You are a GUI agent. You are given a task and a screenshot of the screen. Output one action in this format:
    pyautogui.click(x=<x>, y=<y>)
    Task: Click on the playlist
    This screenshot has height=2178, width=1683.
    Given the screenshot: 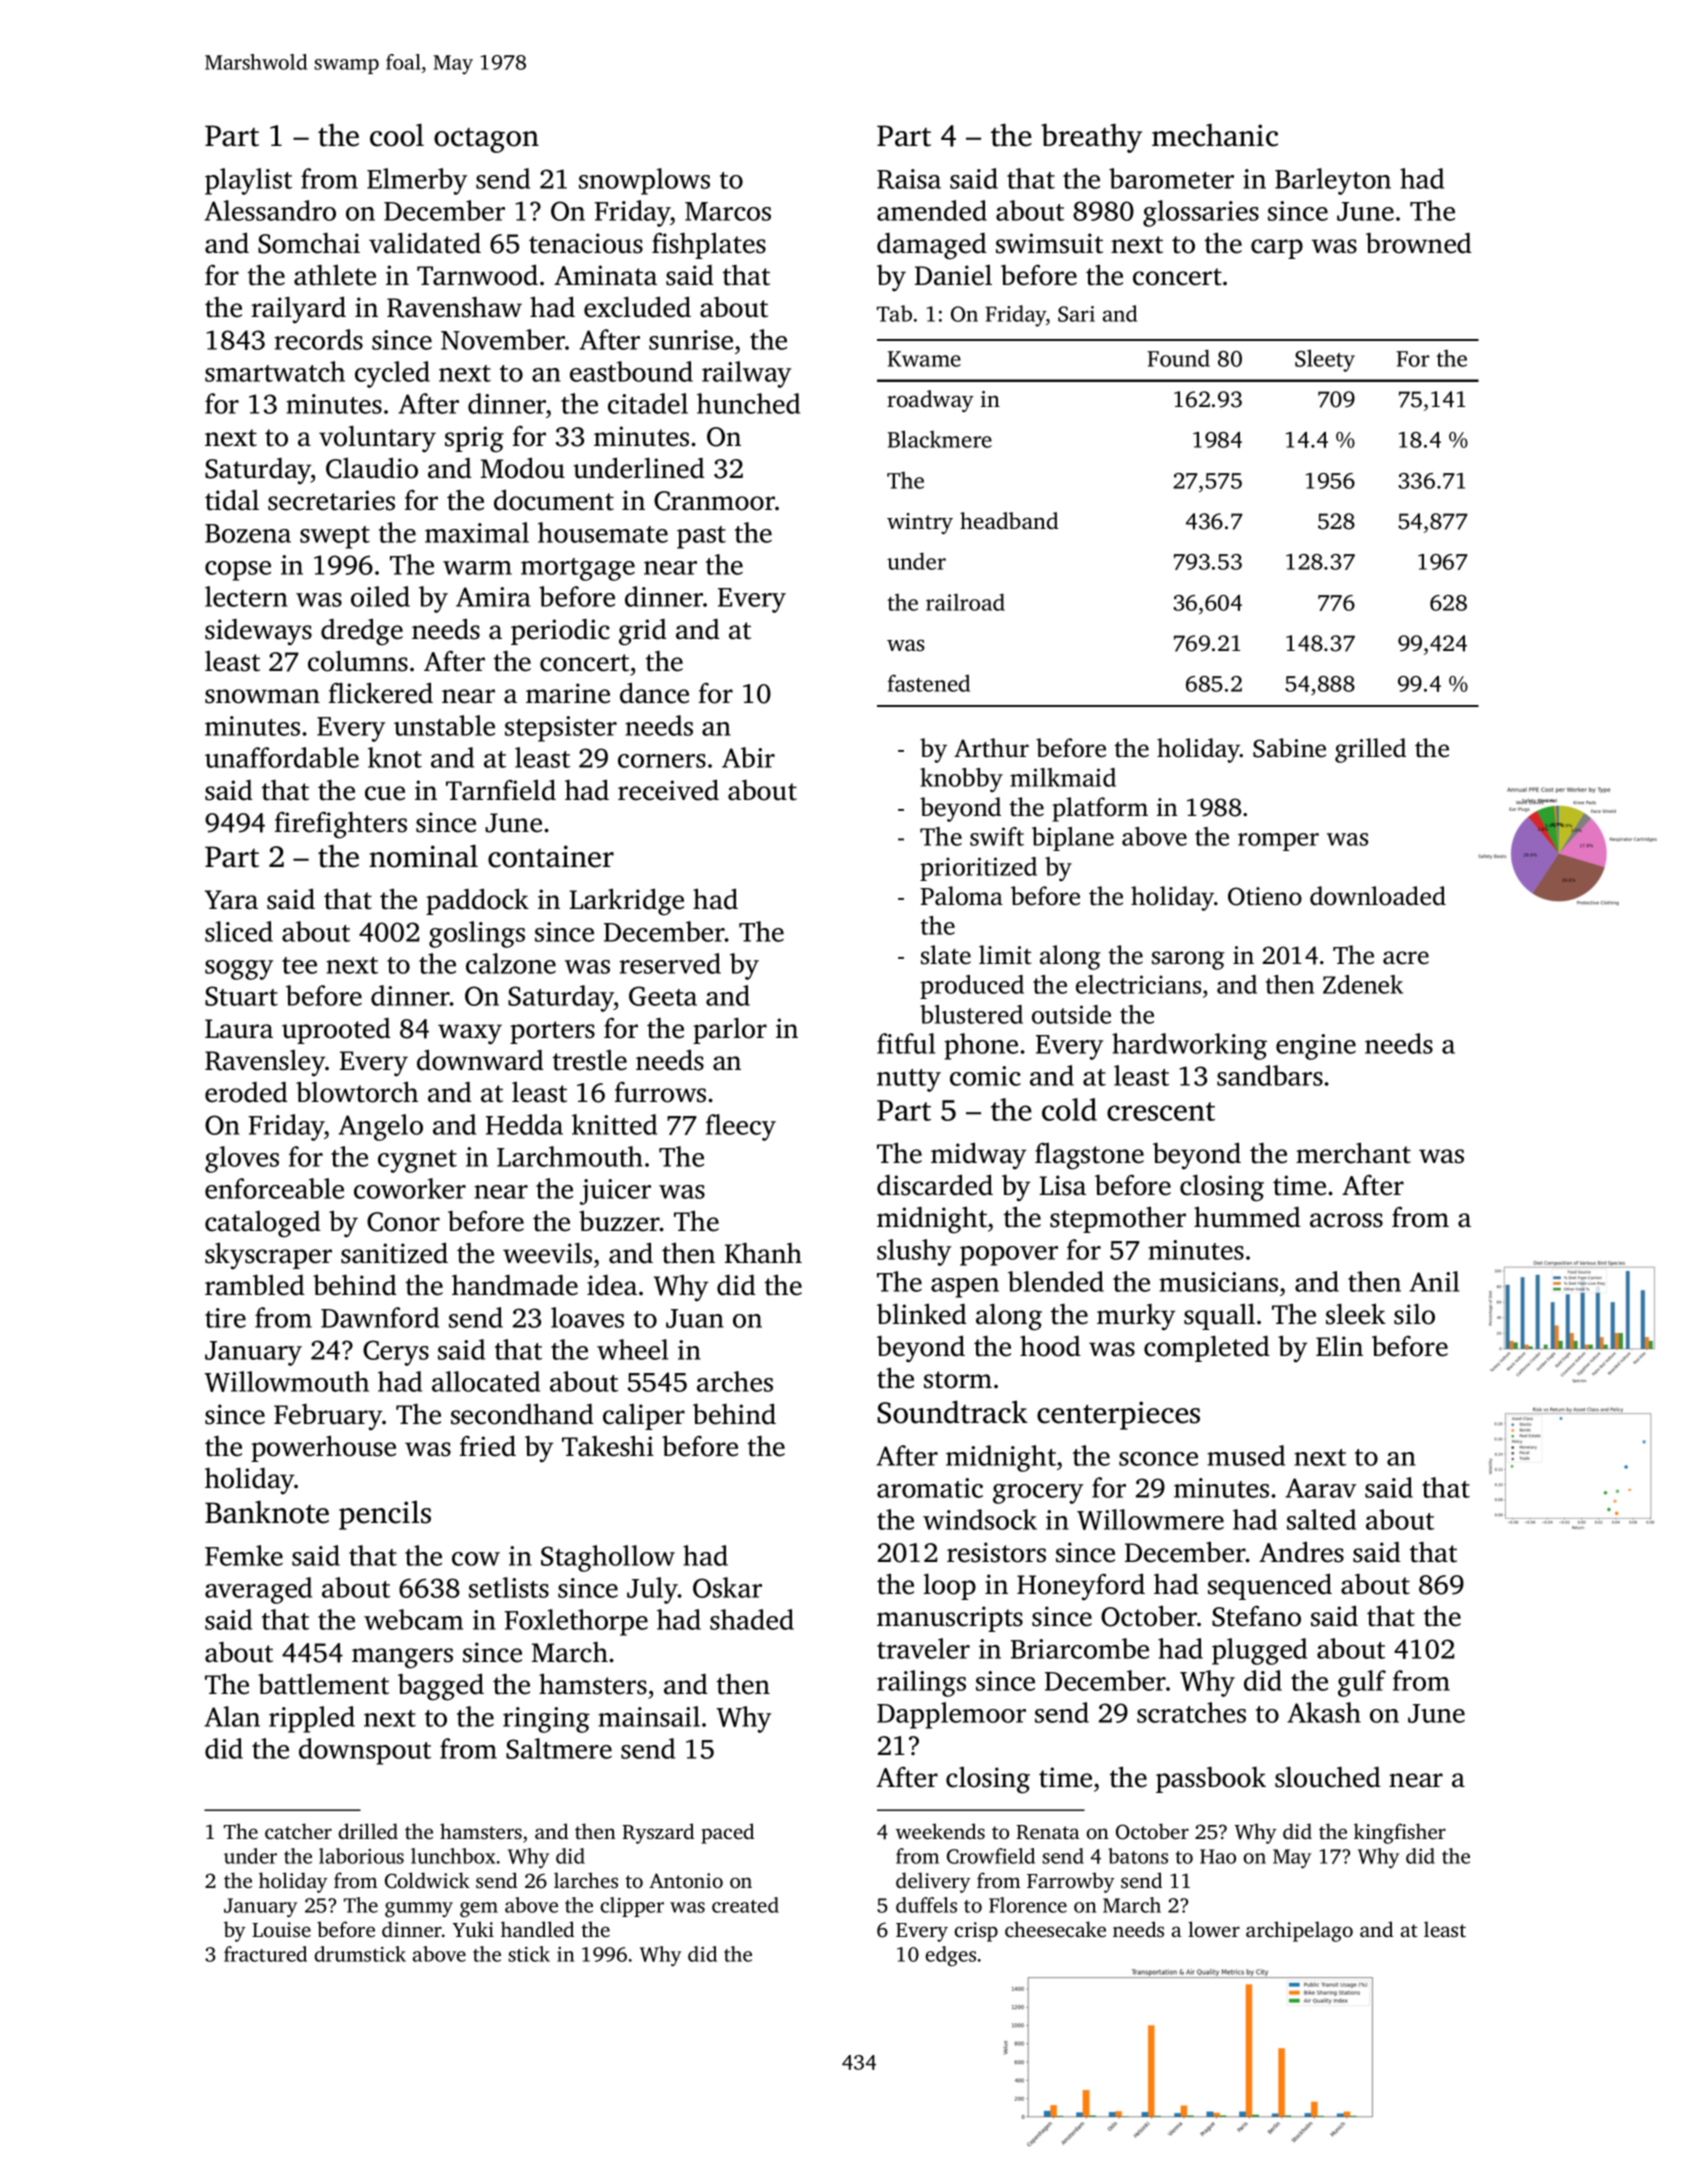 What is the action you would take?
    pyautogui.click(x=248, y=181)
